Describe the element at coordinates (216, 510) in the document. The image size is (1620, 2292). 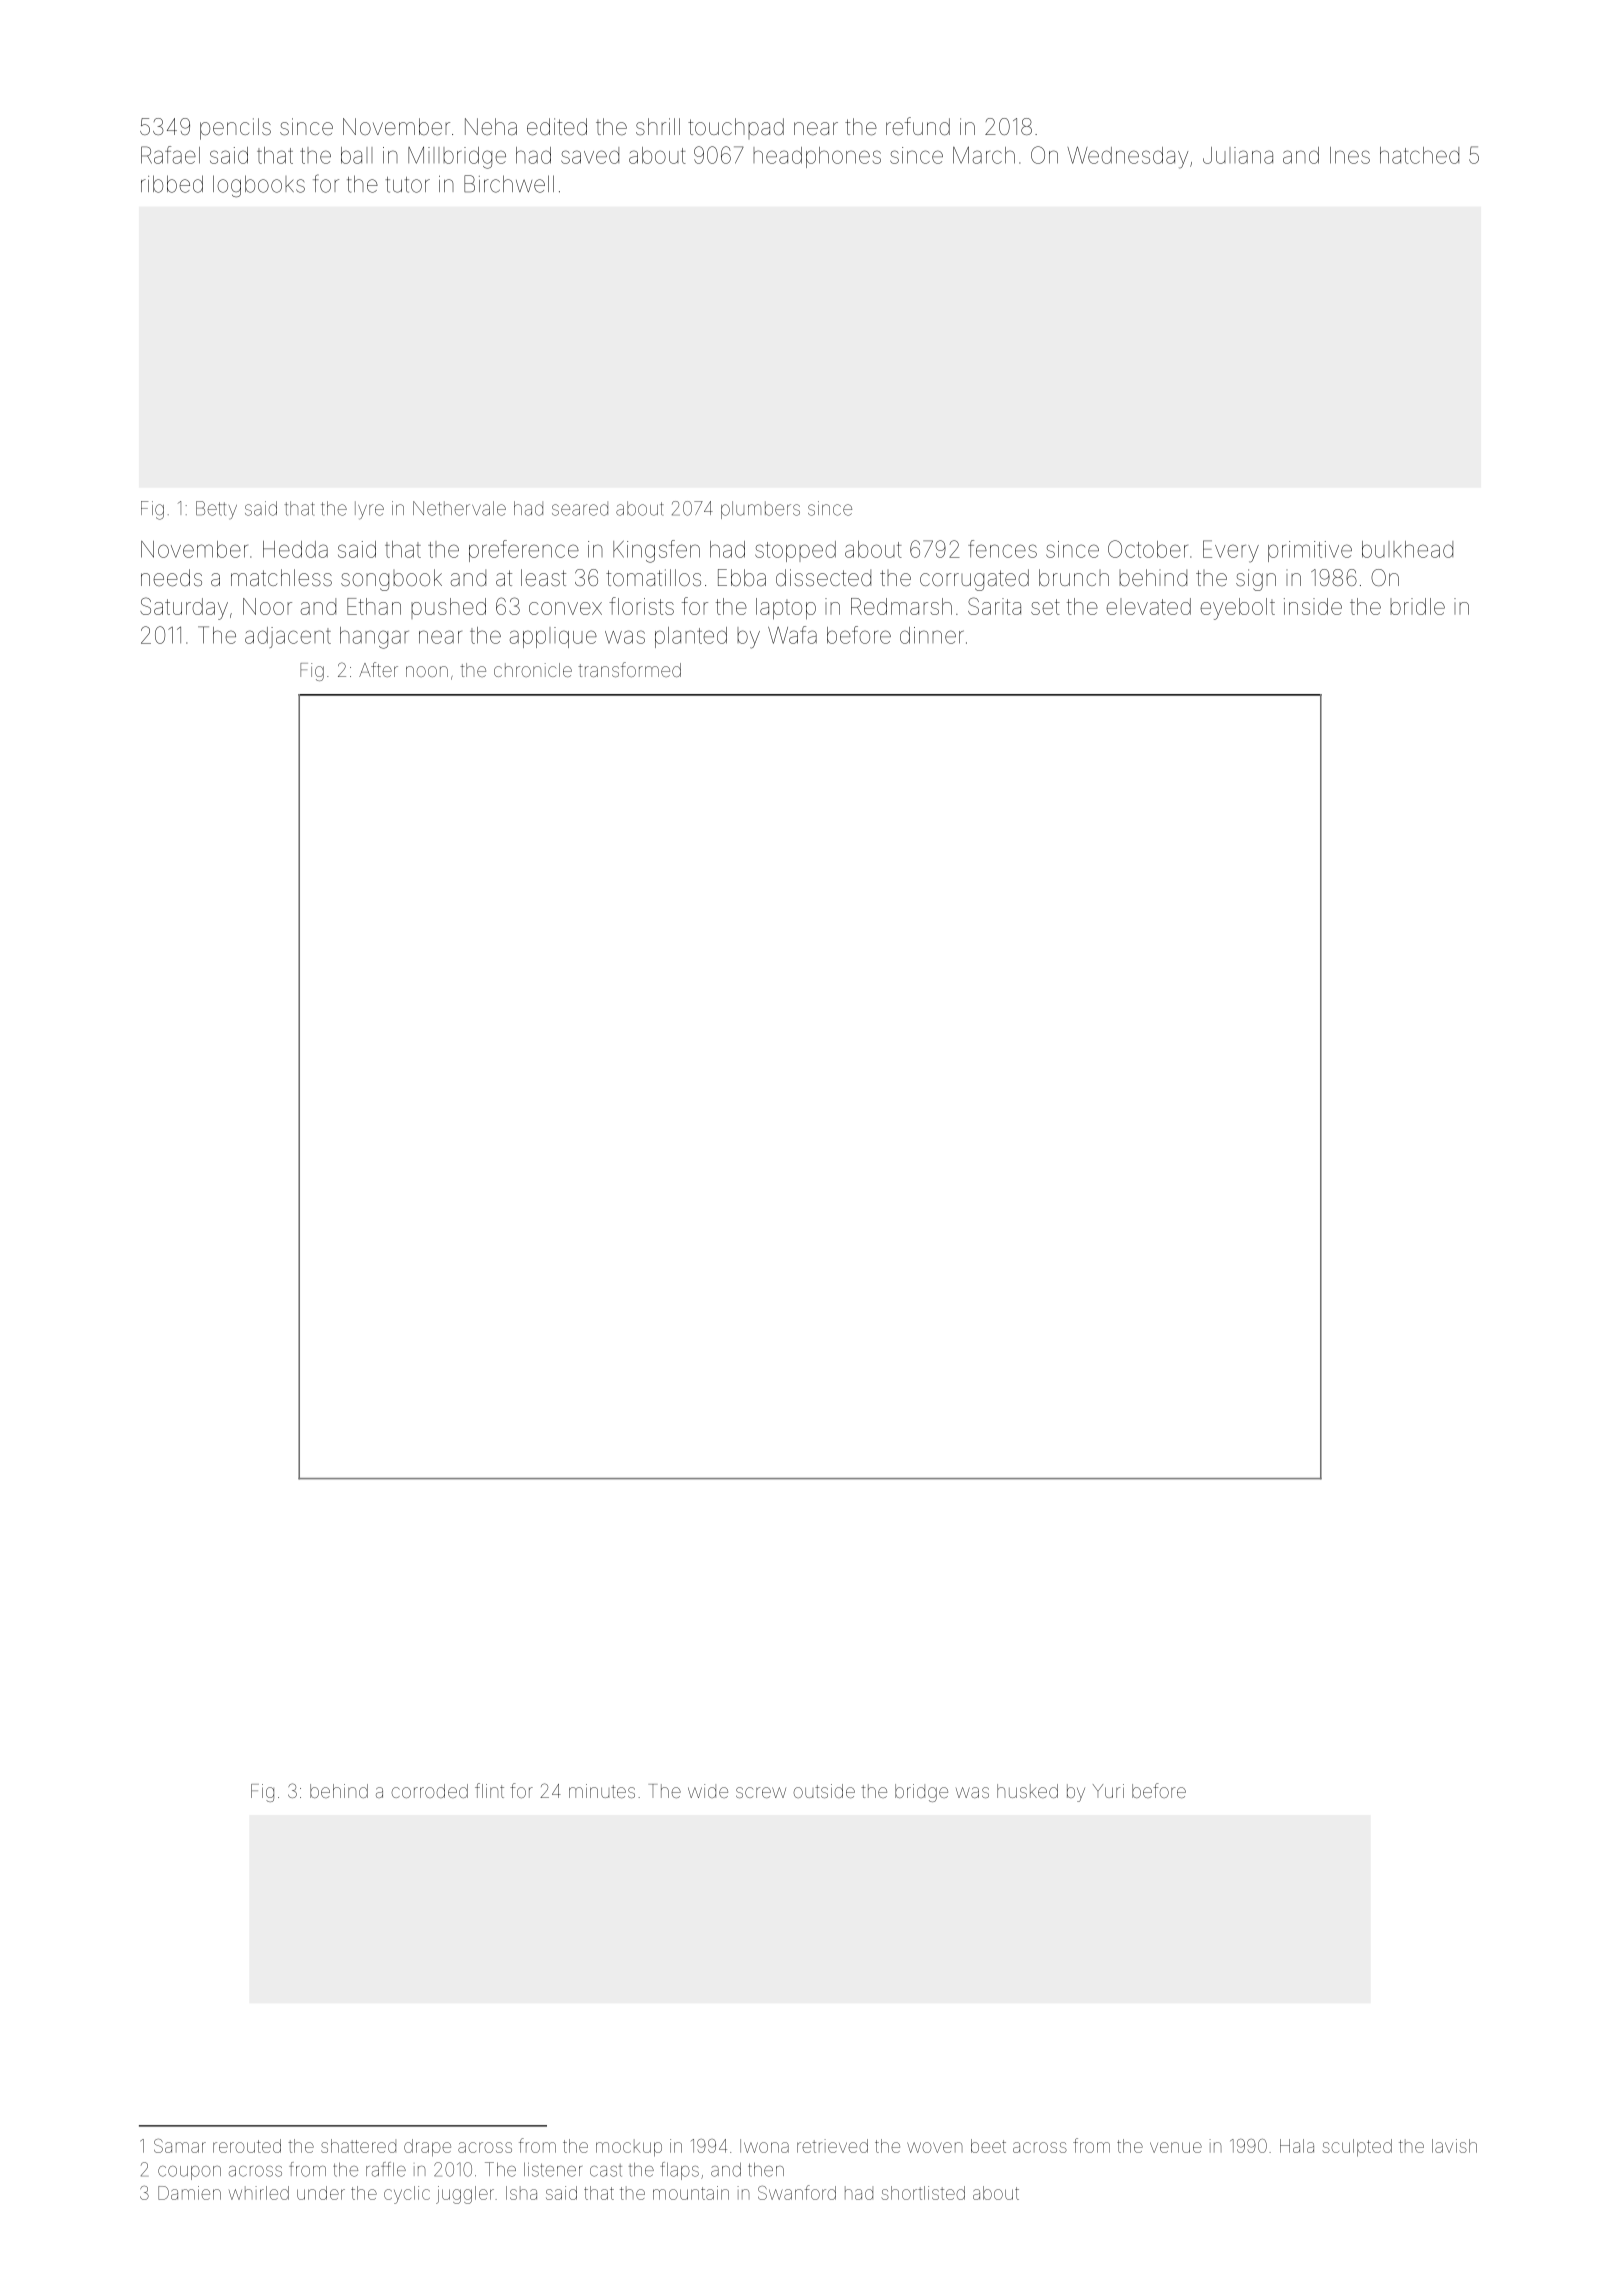
I see `Betty` at that location.
